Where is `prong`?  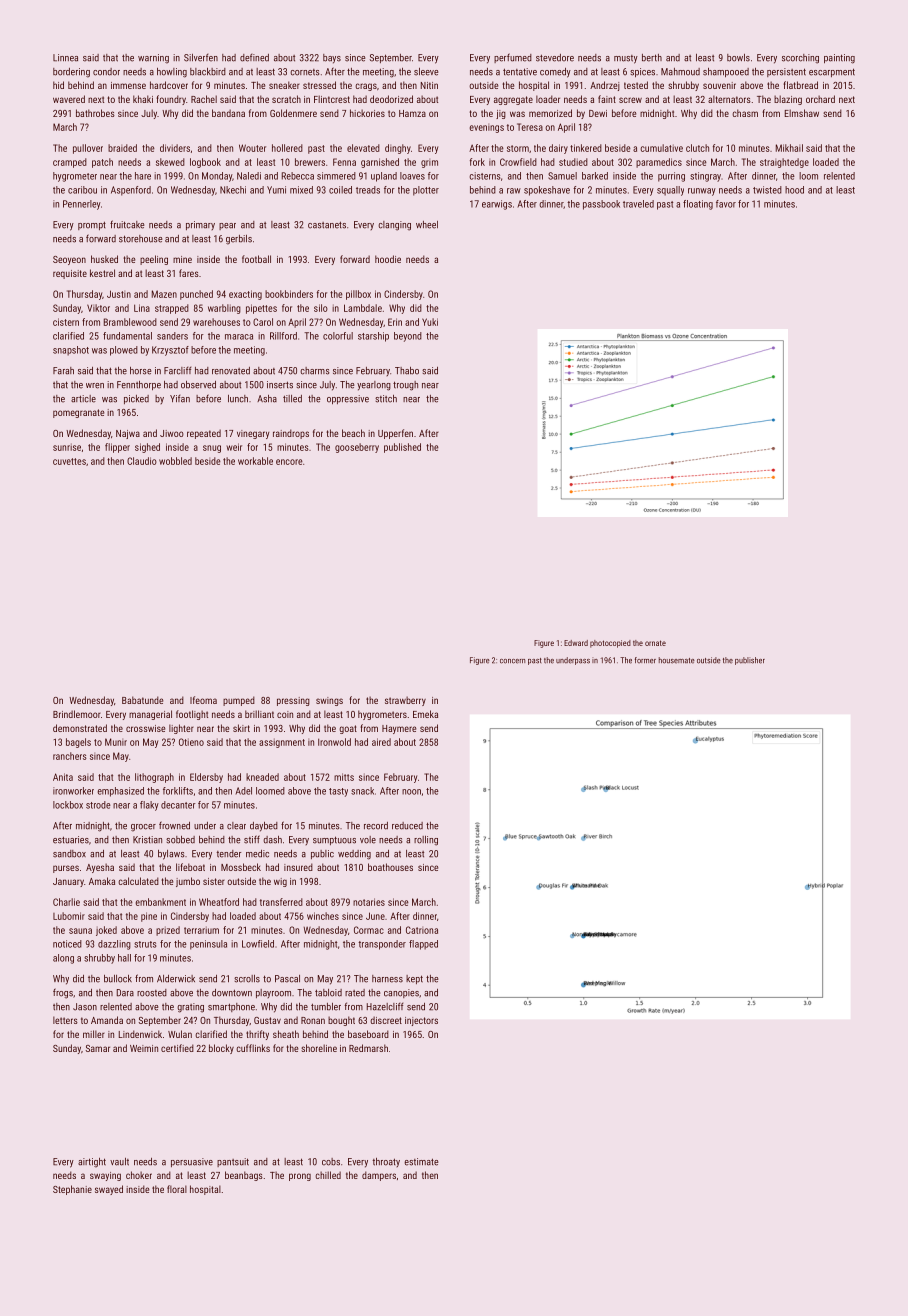 prong is located at coordinates (300, 1177).
